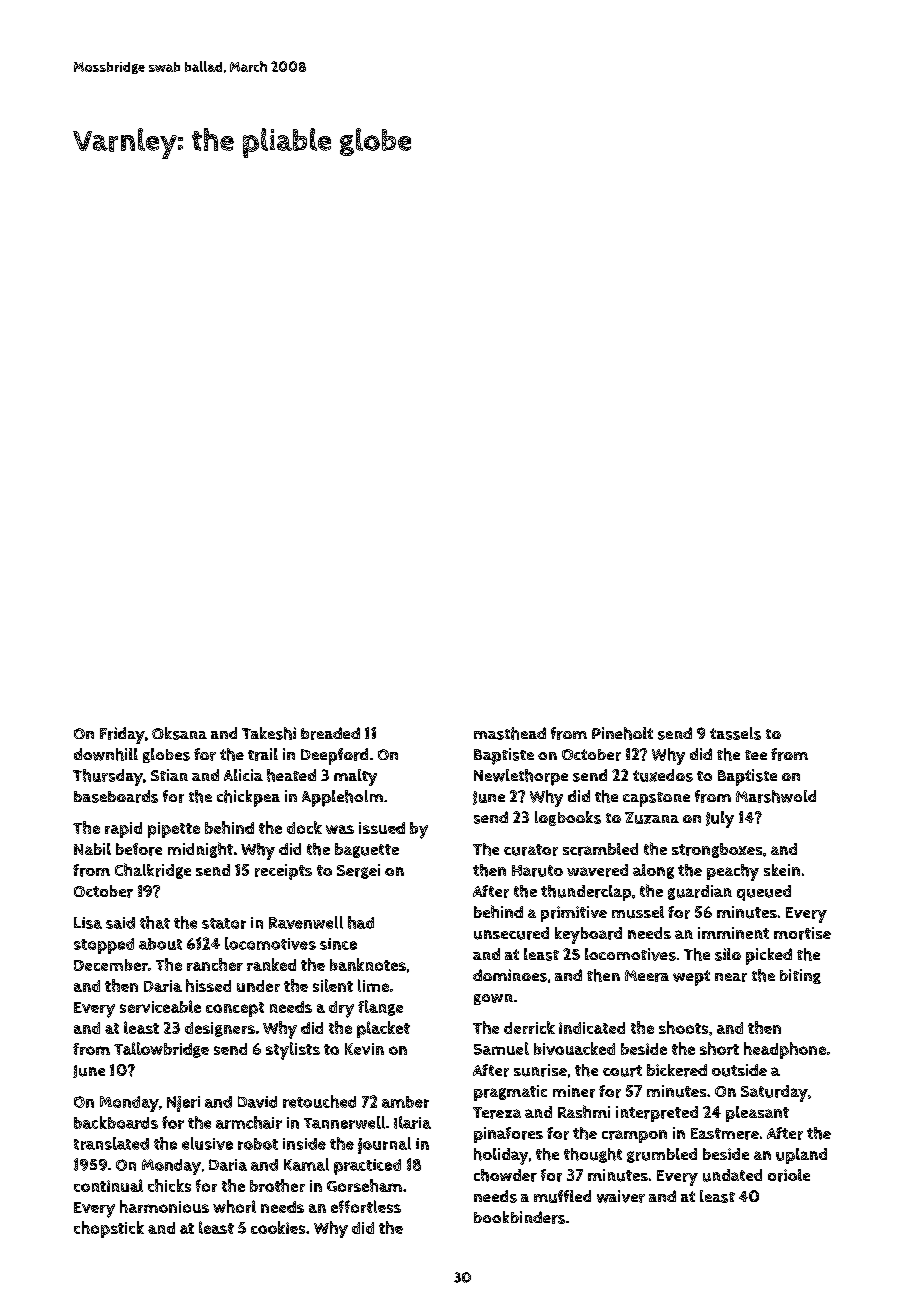  Describe the element at coordinates (249, 1122) in the image. I see `armchair` at that location.
